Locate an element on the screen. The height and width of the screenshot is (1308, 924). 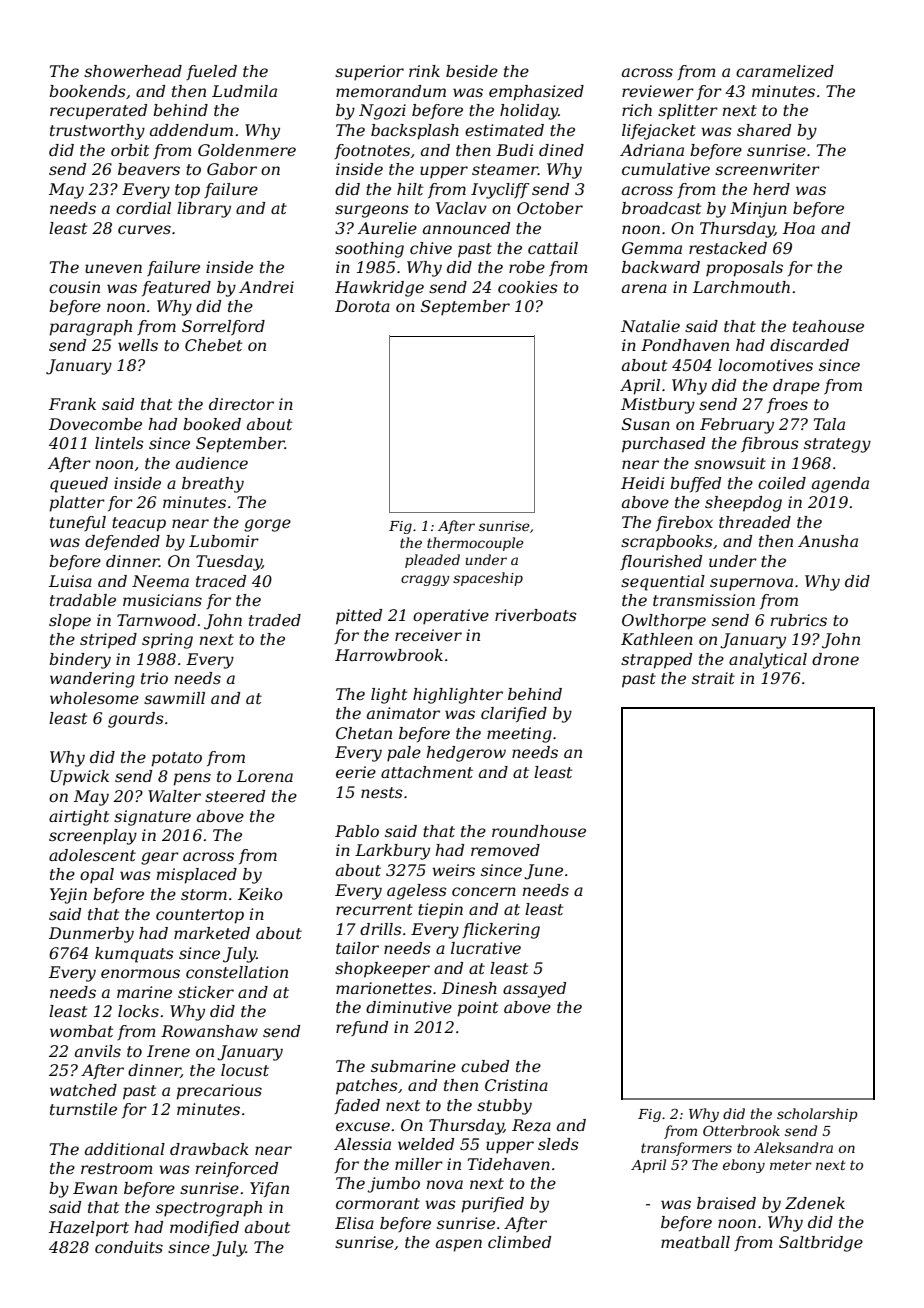
superior is located at coordinates (369, 73).
